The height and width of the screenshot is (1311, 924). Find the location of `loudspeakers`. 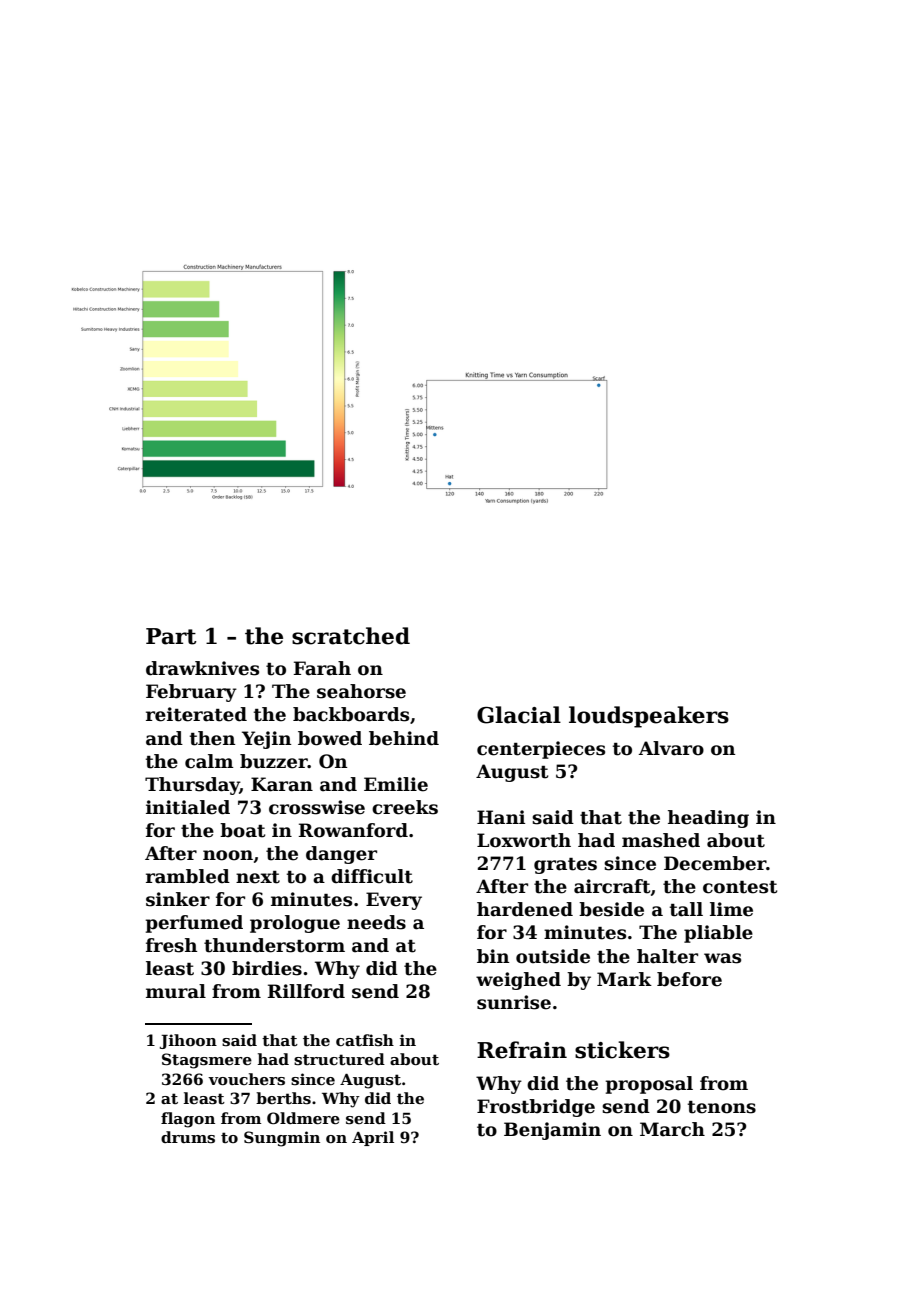

loudspeakers is located at coordinates (649, 717).
